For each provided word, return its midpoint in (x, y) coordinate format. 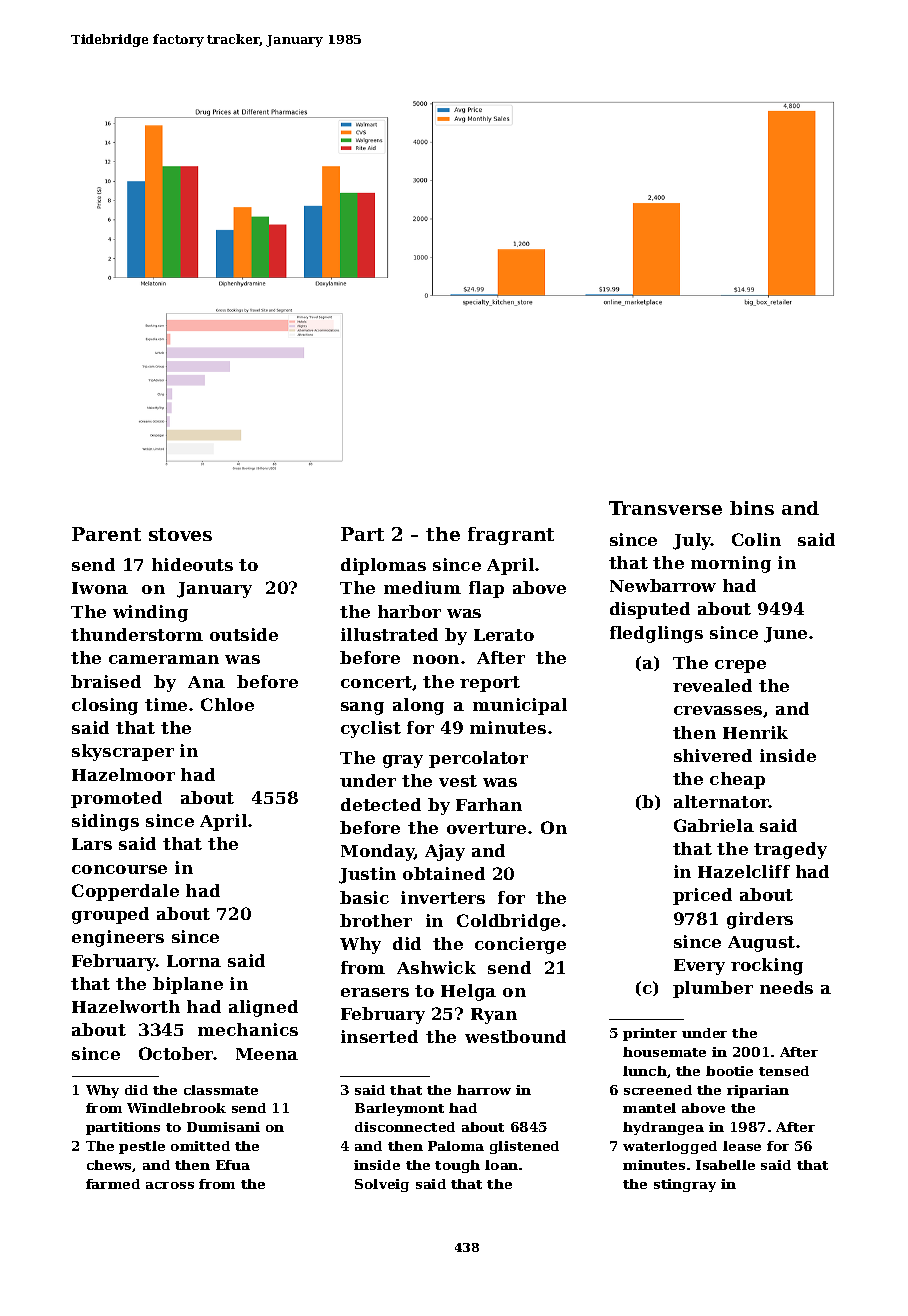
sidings (105, 822)
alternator (721, 801)
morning (731, 564)
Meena (267, 1054)
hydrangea (663, 1128)
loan (501, 1165)
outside (244, 634)
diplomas (383, 566)
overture (486, 828)
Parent (106, 534)
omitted (200, 1146)
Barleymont (399, 1109)
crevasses (718, 710)
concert (376, 682)
